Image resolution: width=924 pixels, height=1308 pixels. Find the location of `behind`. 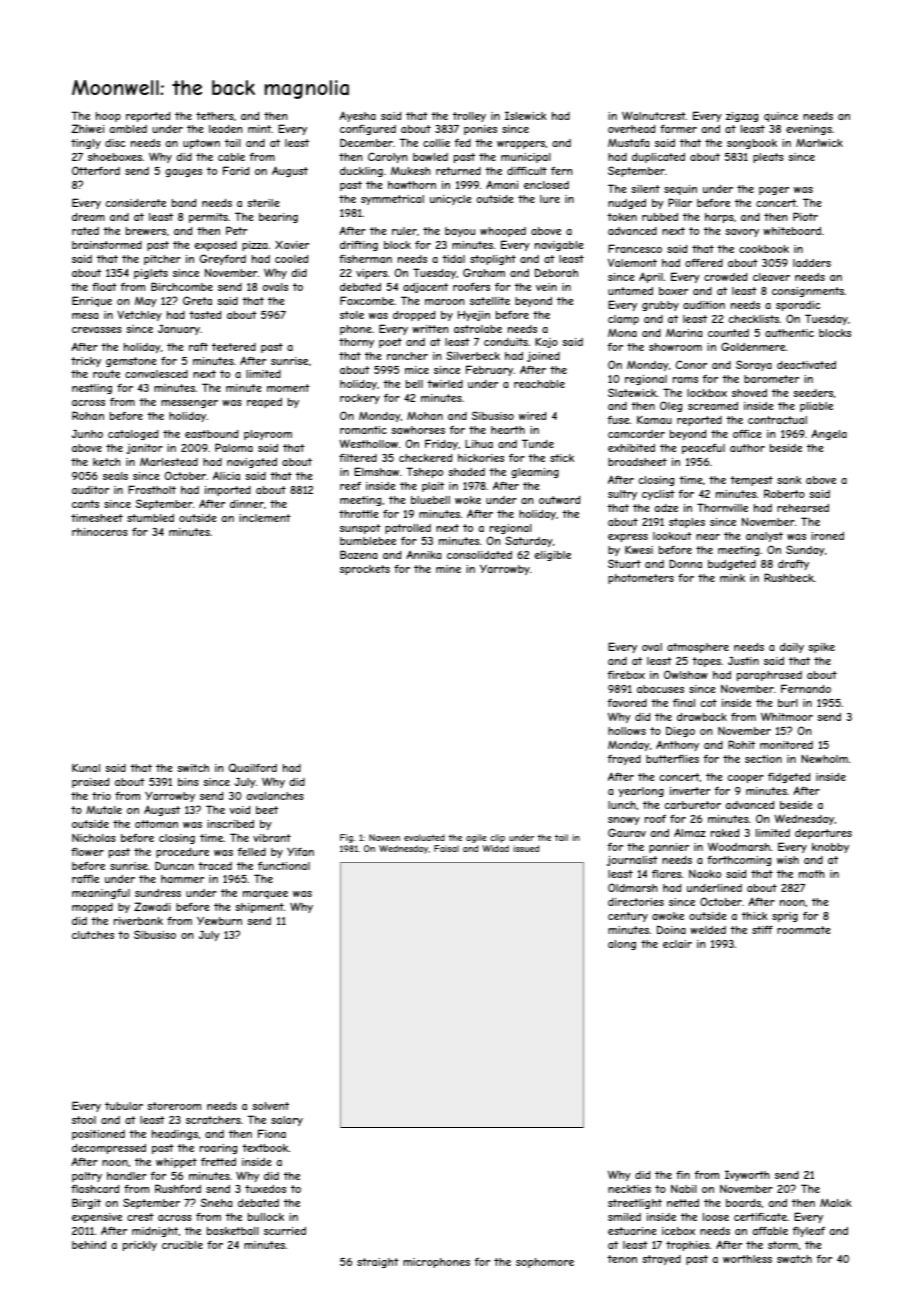

behind is located at coordinates (89, 1245).
